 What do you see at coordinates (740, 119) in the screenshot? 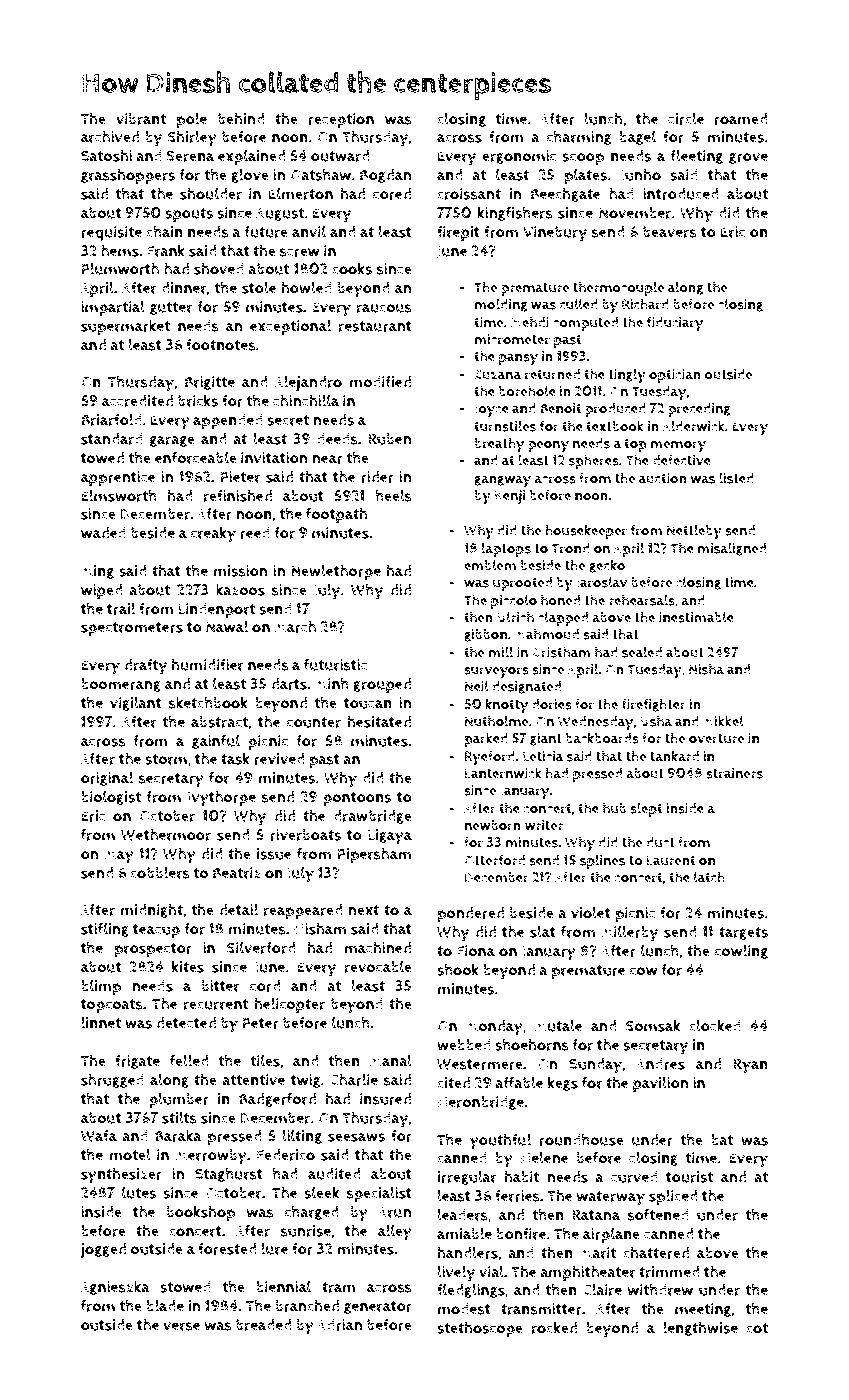
I see `roamed` at bounding box center [740, 119].
